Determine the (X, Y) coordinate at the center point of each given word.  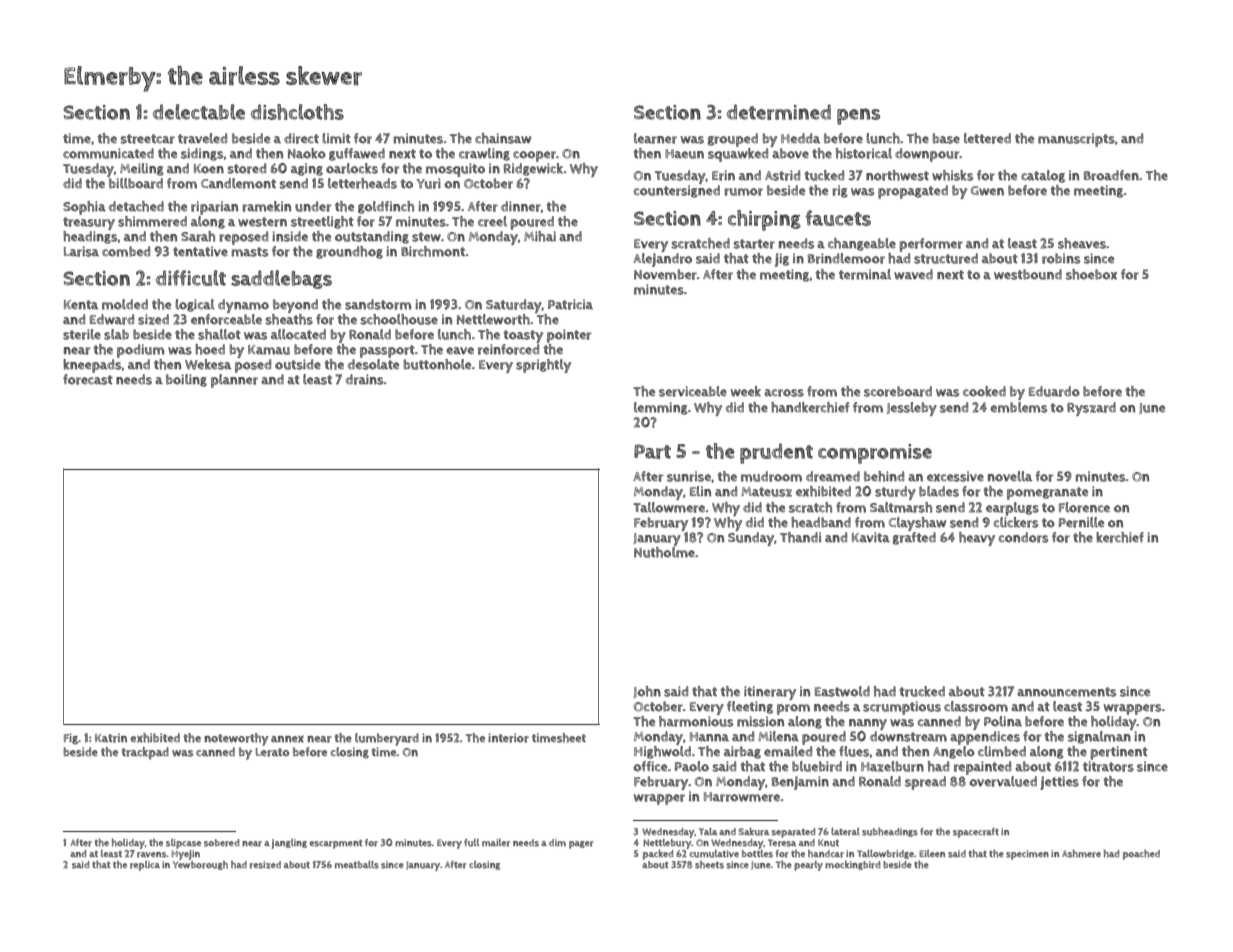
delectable (199, 112)
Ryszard (1091, 409)
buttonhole (437, 364)
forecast (88, 379)
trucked (922, 691)
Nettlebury (667, 844)
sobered (221, 843)
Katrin (111, 738)
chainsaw (503, 138)
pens (858, 116)
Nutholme (664, 552)
